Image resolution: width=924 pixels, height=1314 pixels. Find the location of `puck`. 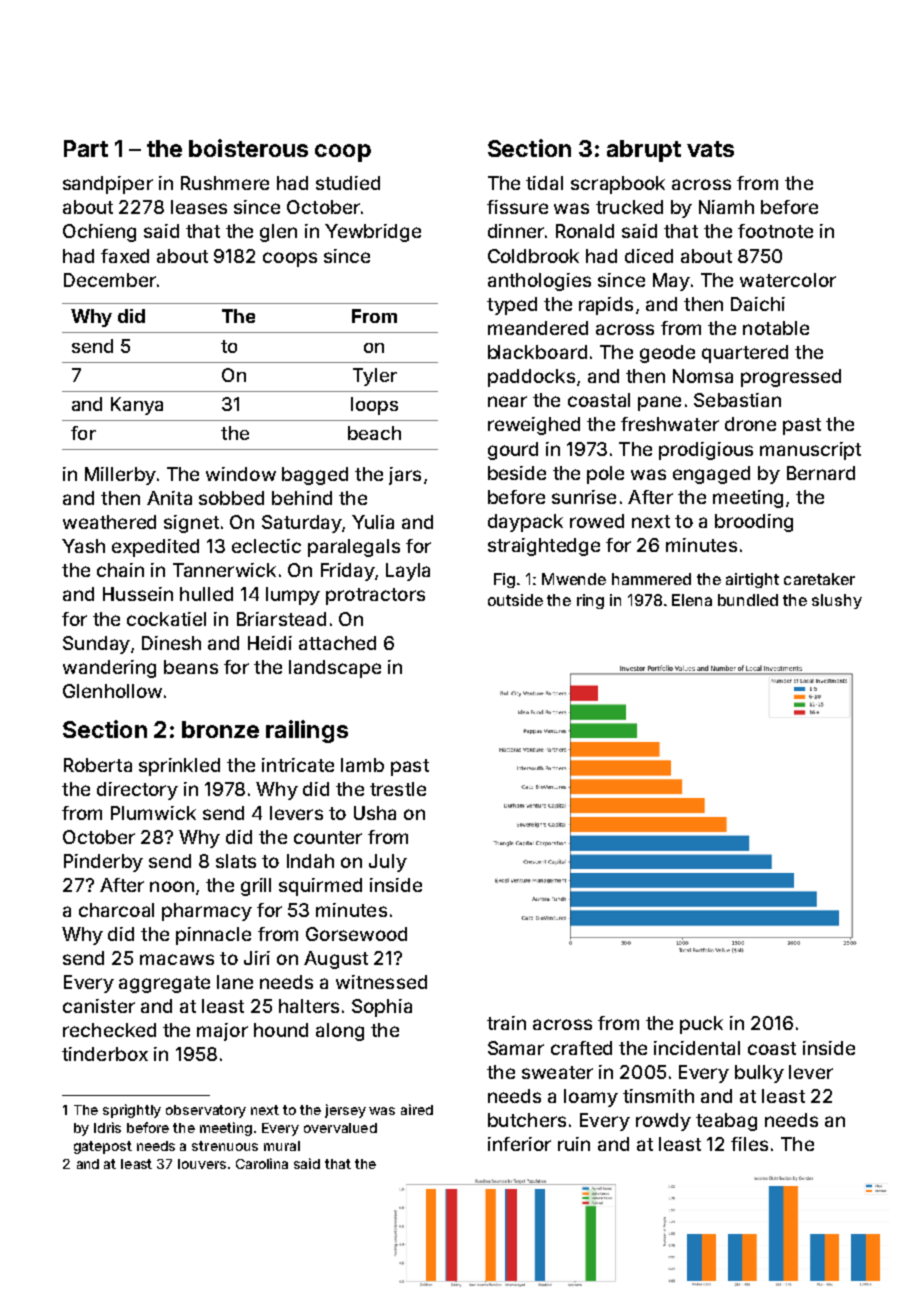

puck is located at coordinates (701, 1025).
